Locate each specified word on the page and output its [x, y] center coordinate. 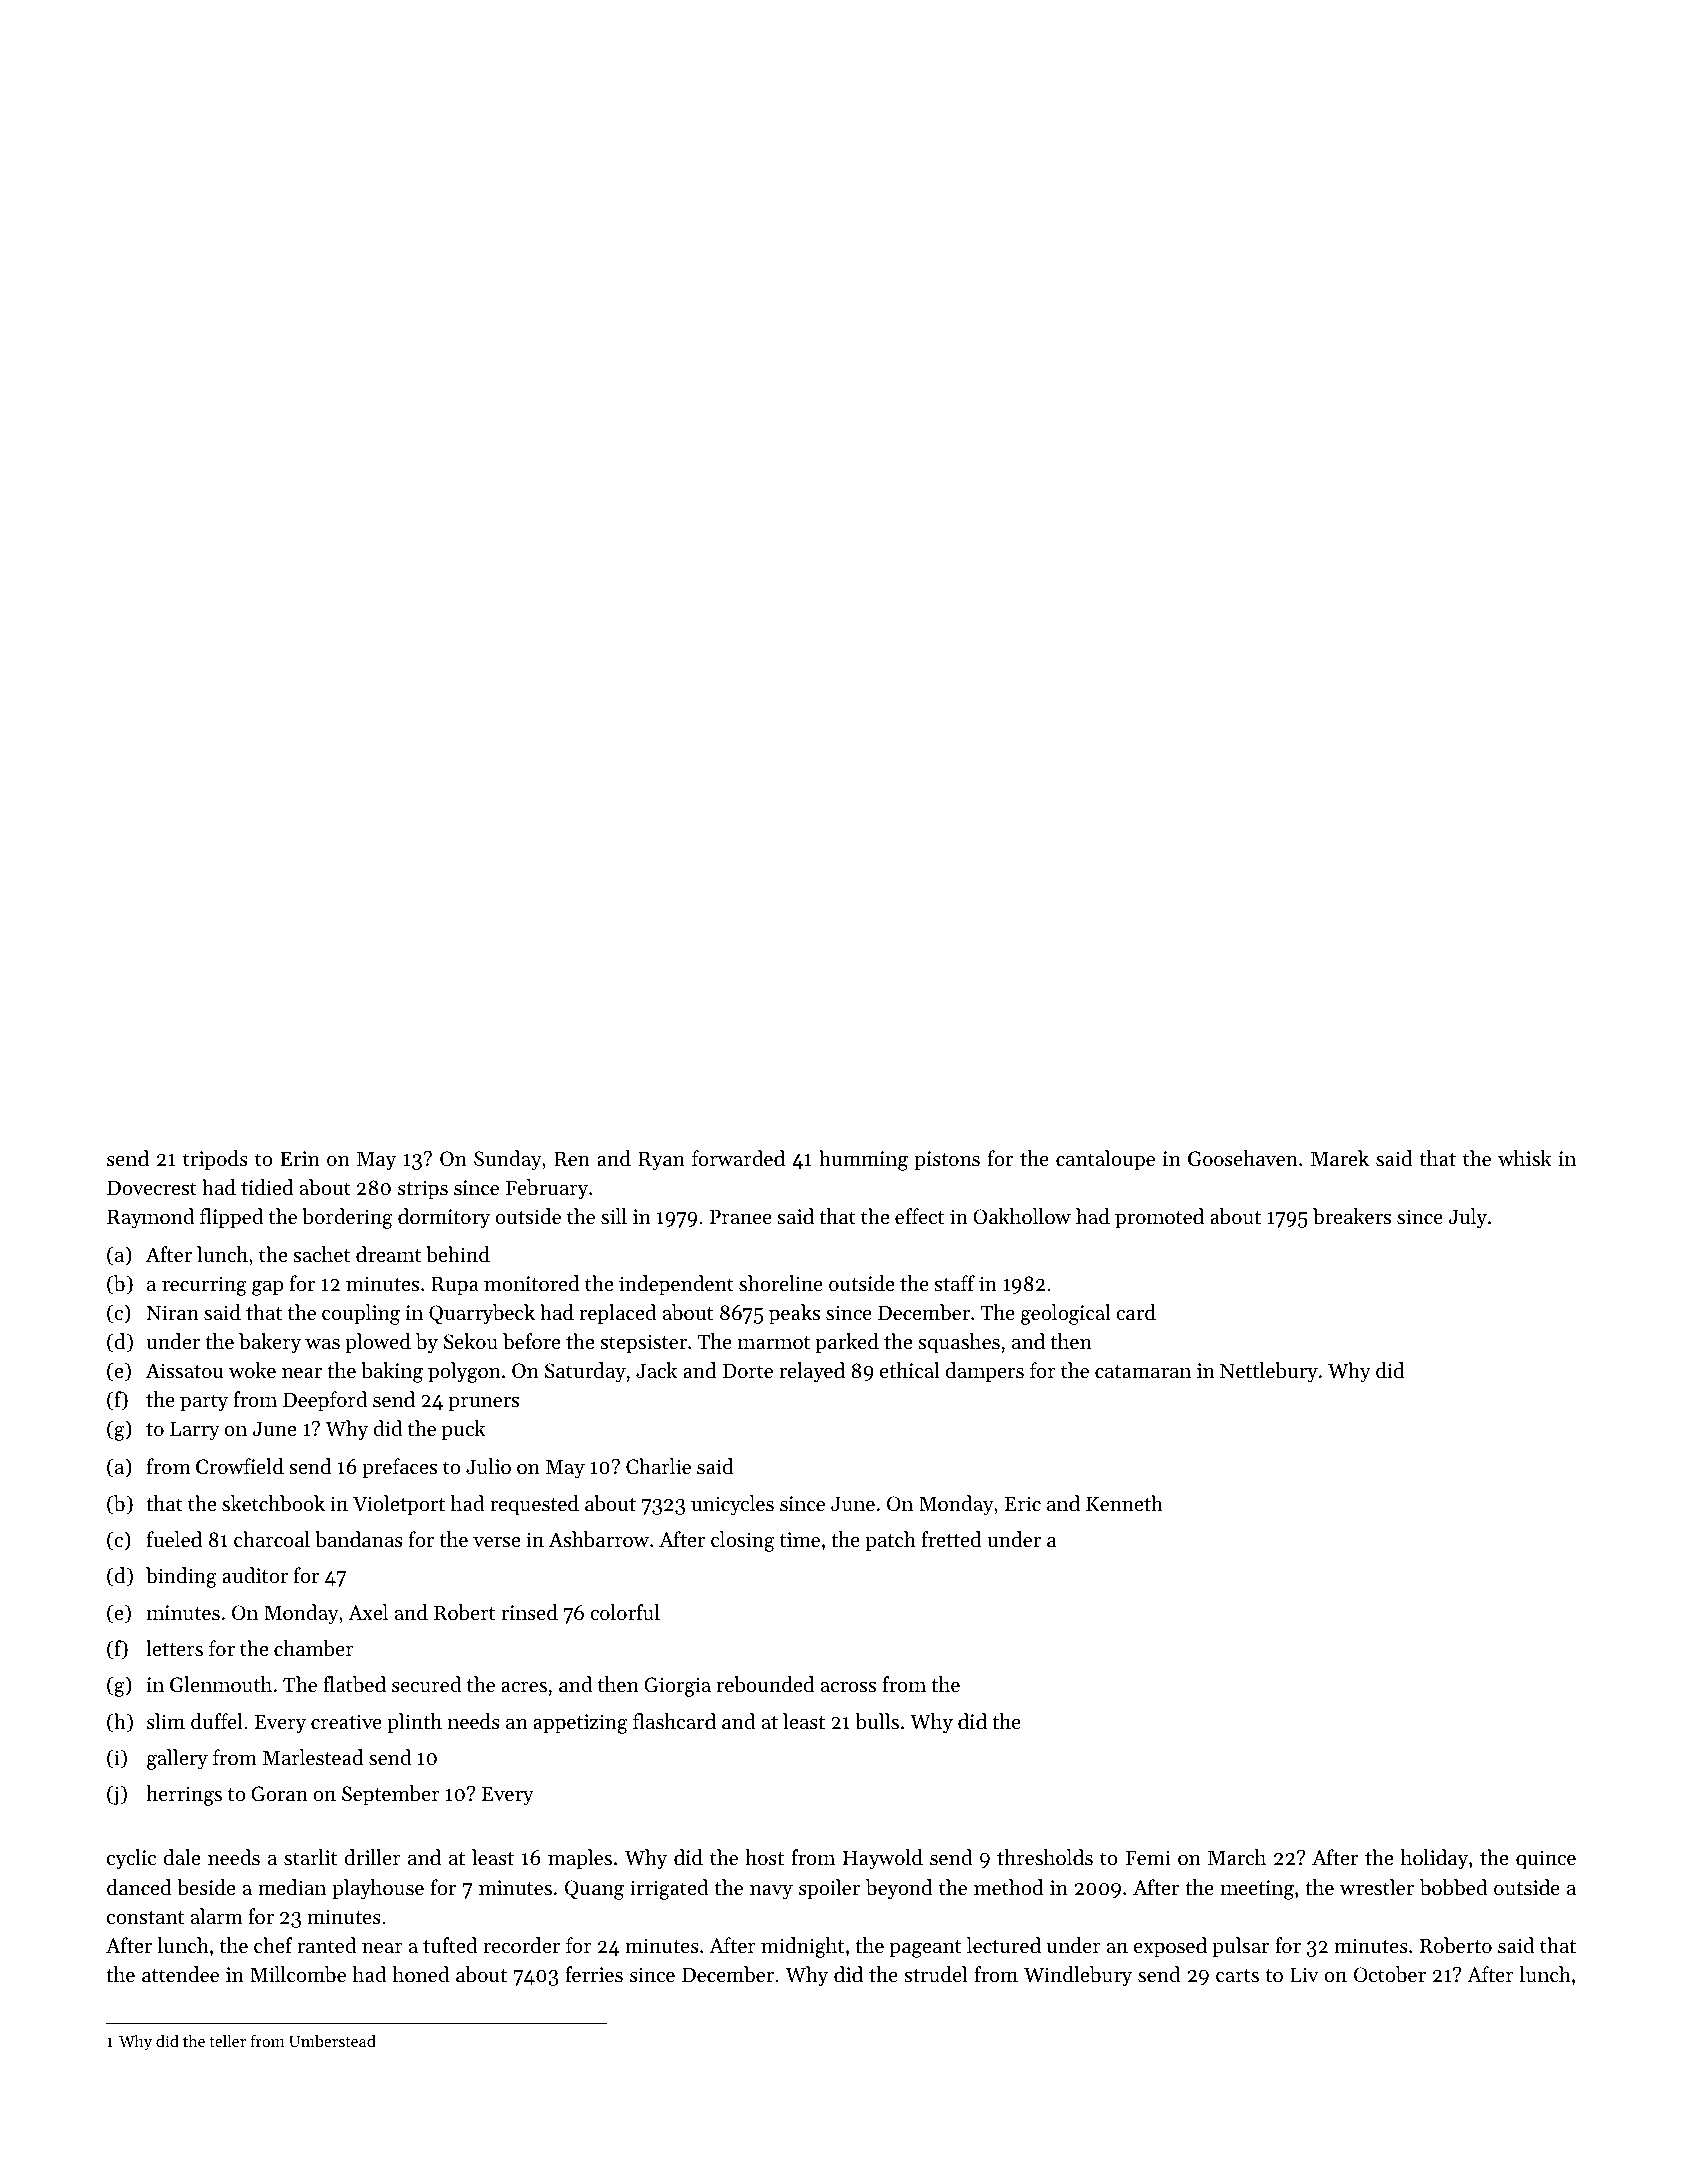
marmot [774, 1343]
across [848, 1687]
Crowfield [240, 1466]
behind [458, 1254]
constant [145, 1918]
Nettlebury [1269, 1372]
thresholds [1045, 1857]
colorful [625, 1612]
